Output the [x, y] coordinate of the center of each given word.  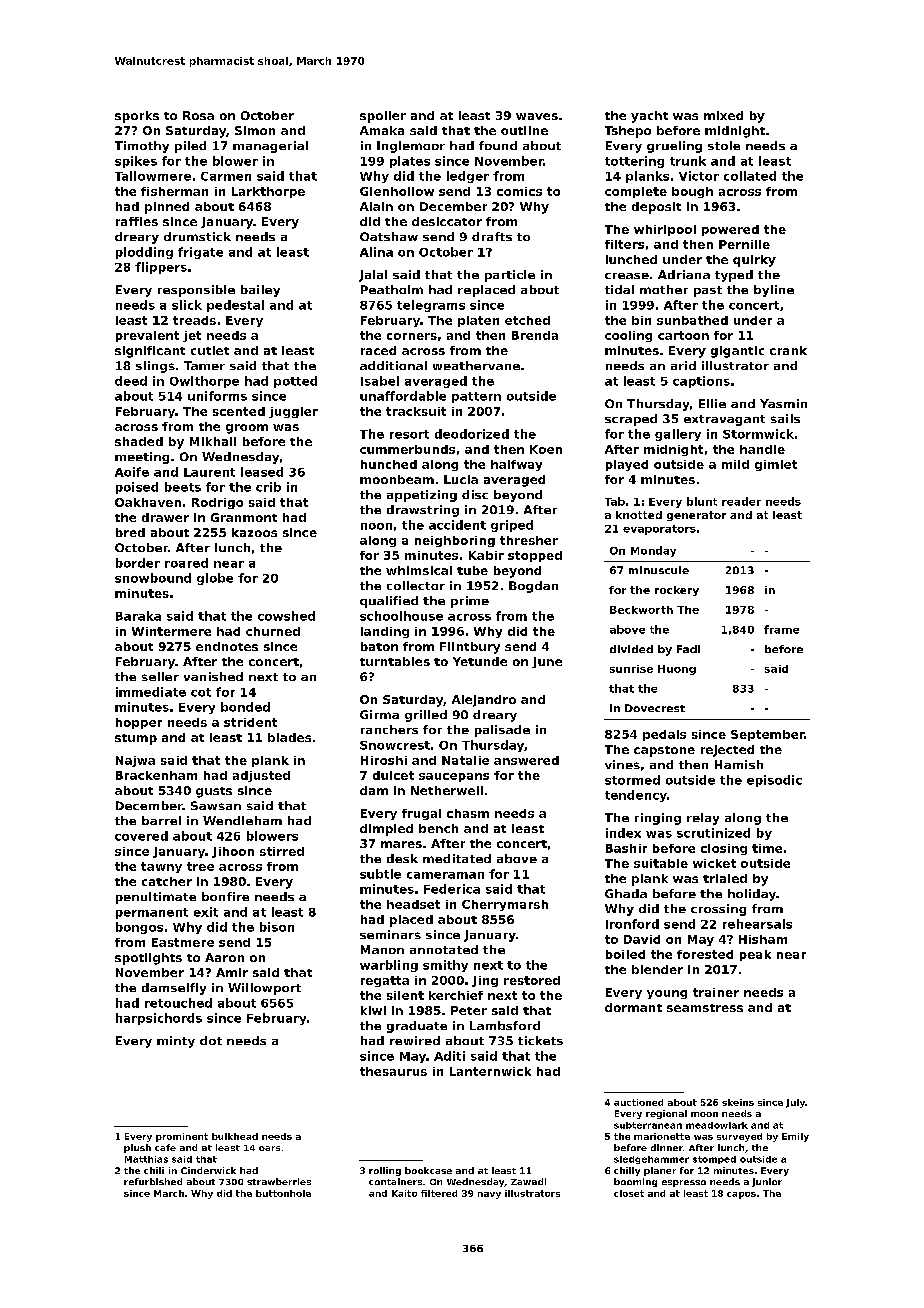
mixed [723, 115]
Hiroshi [384, 760]
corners [412, 336]
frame [781, 629]
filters [624, 244]
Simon [255, 130]
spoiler [383, 117]
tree [200, 866]
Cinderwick [208, 1170]
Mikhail [213, 441]
